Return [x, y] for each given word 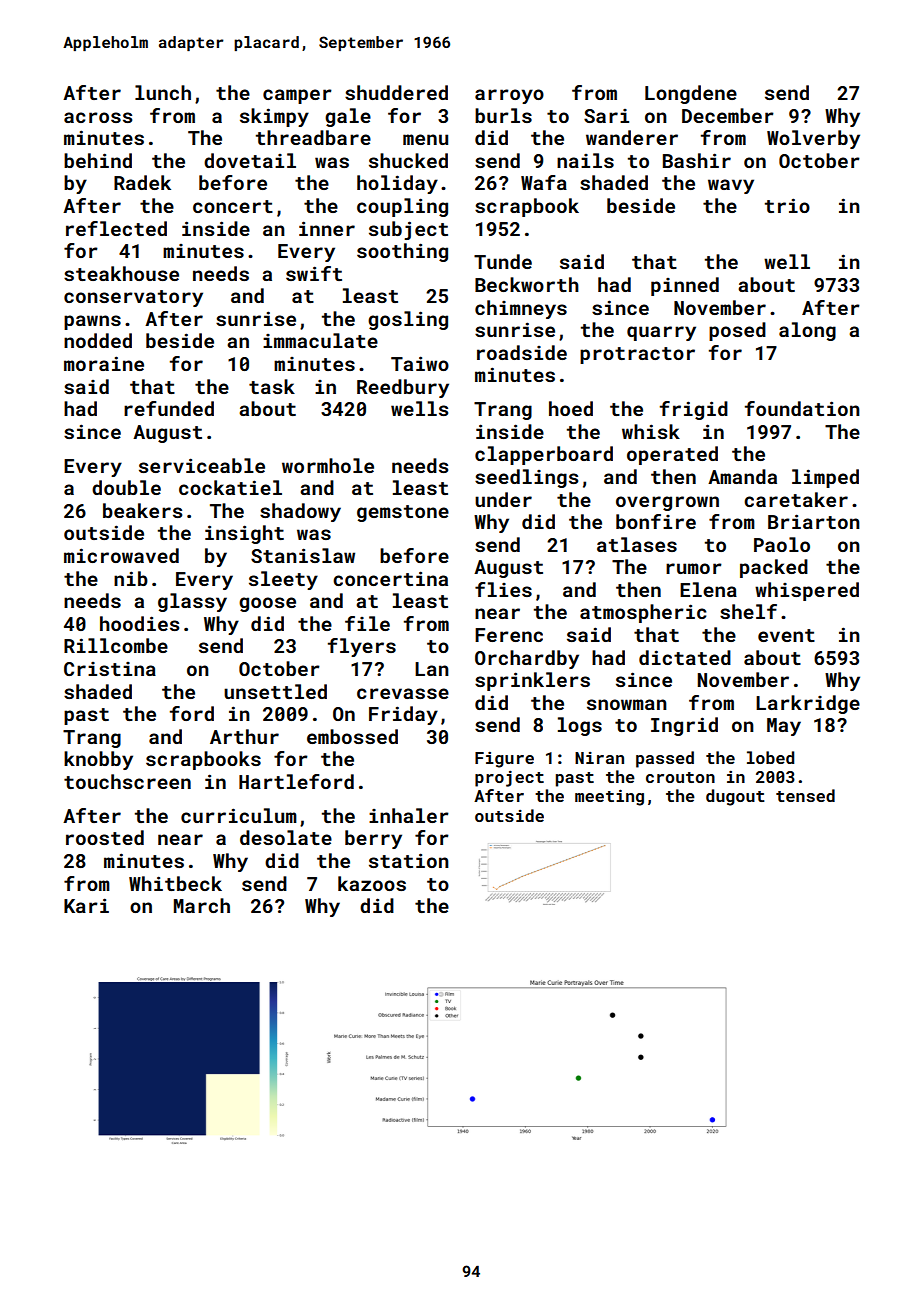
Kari [86, 905]
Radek [142, 182]
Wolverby [813, 139]
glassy [192, 602]
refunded [169, 408]
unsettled [275, 691]
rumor [694, 568]
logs [580, 726]
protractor [637, 355]
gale [348, 117]
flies [503, 589]
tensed [805, 795]
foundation [802, 408]
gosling [408, 320]
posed [737, 331]
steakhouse [121, 273]
